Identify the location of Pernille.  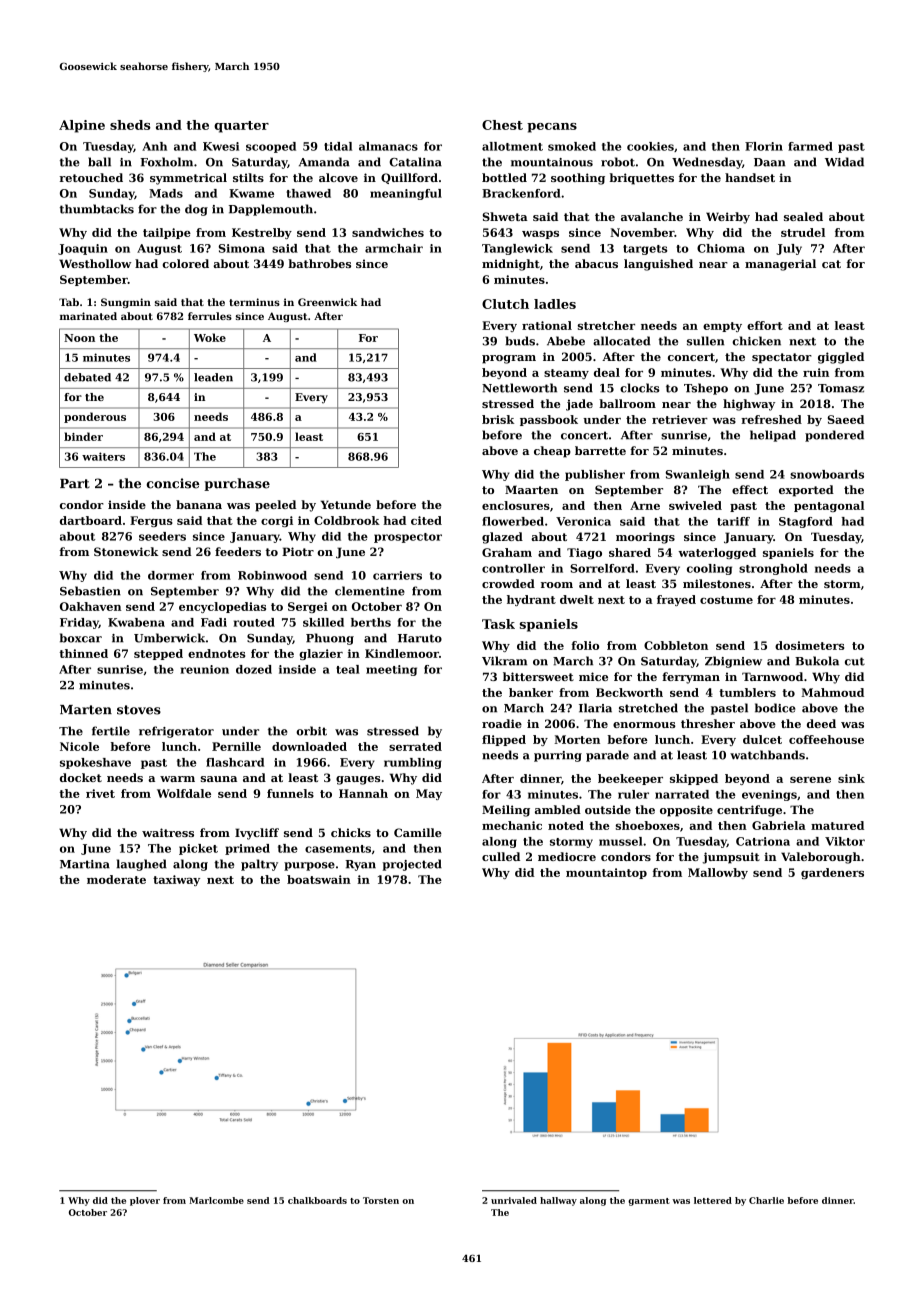
(236, 746).
